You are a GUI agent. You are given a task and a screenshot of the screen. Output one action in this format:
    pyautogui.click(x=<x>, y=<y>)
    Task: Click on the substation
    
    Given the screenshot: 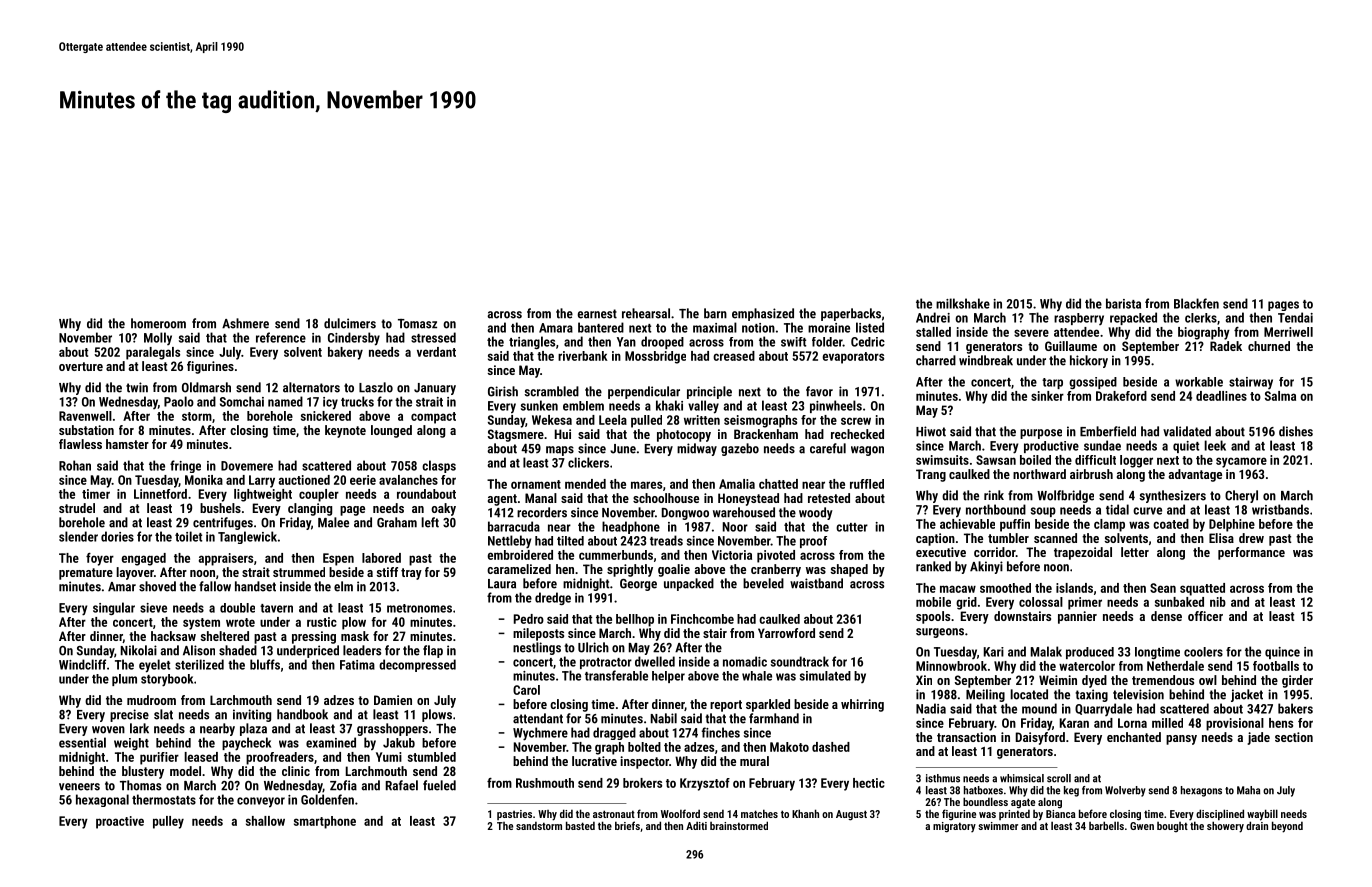 What is the action you would take?
    pyautogui.click(x=86, y=430)
